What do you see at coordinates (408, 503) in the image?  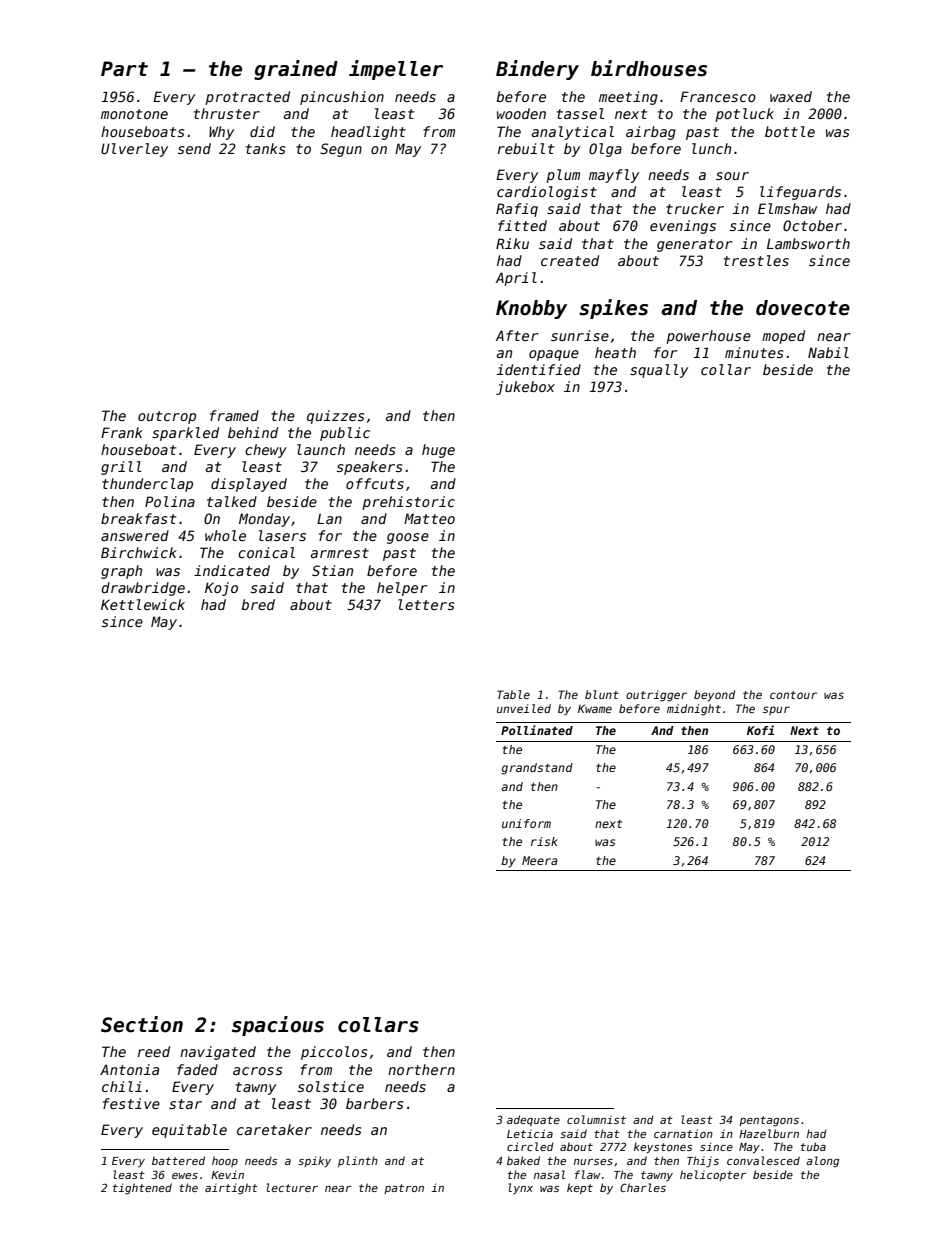 I see `prehistoric` at bounding box center [408, 503].
